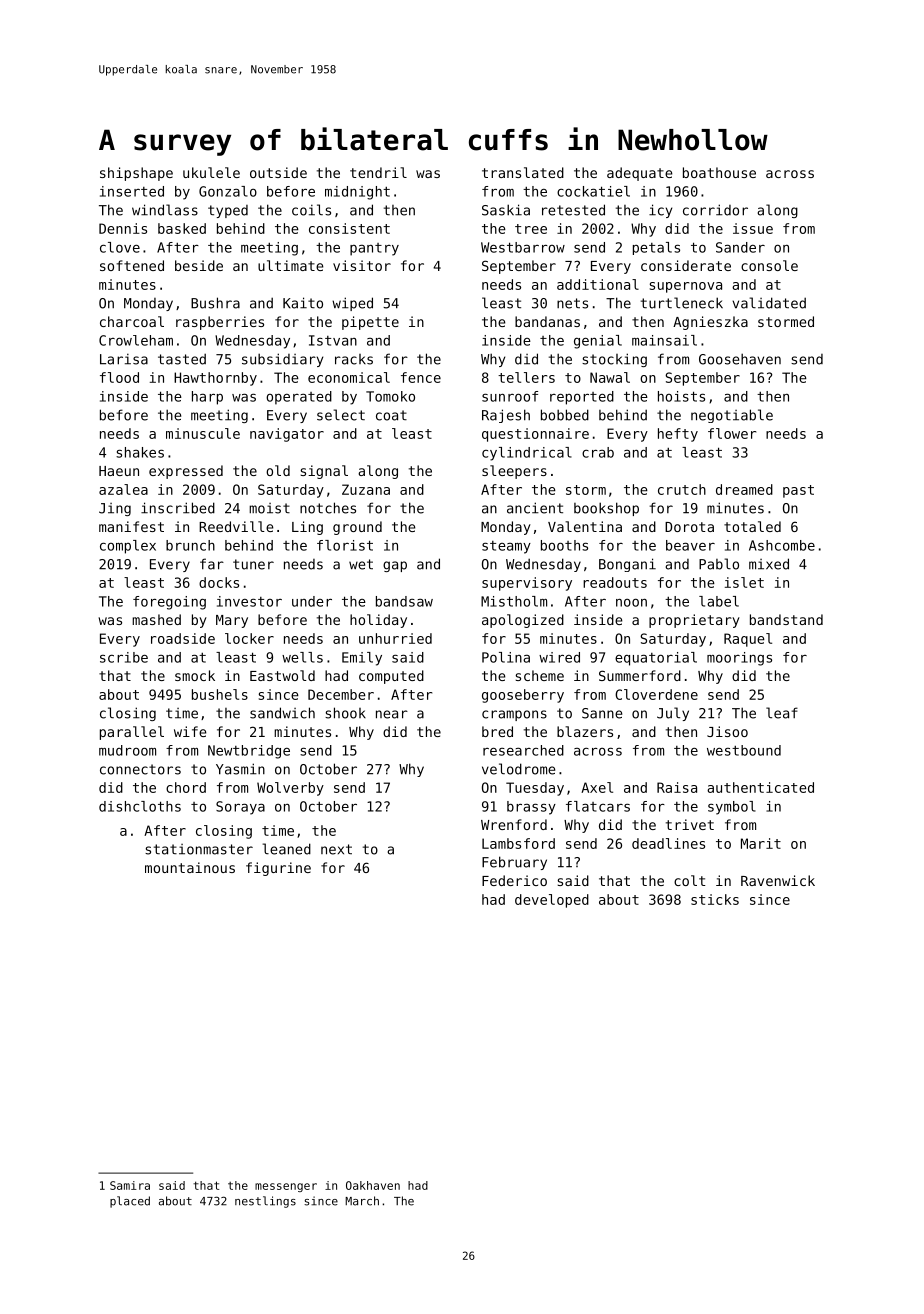  I want to click on March, so click(362, 1201).
